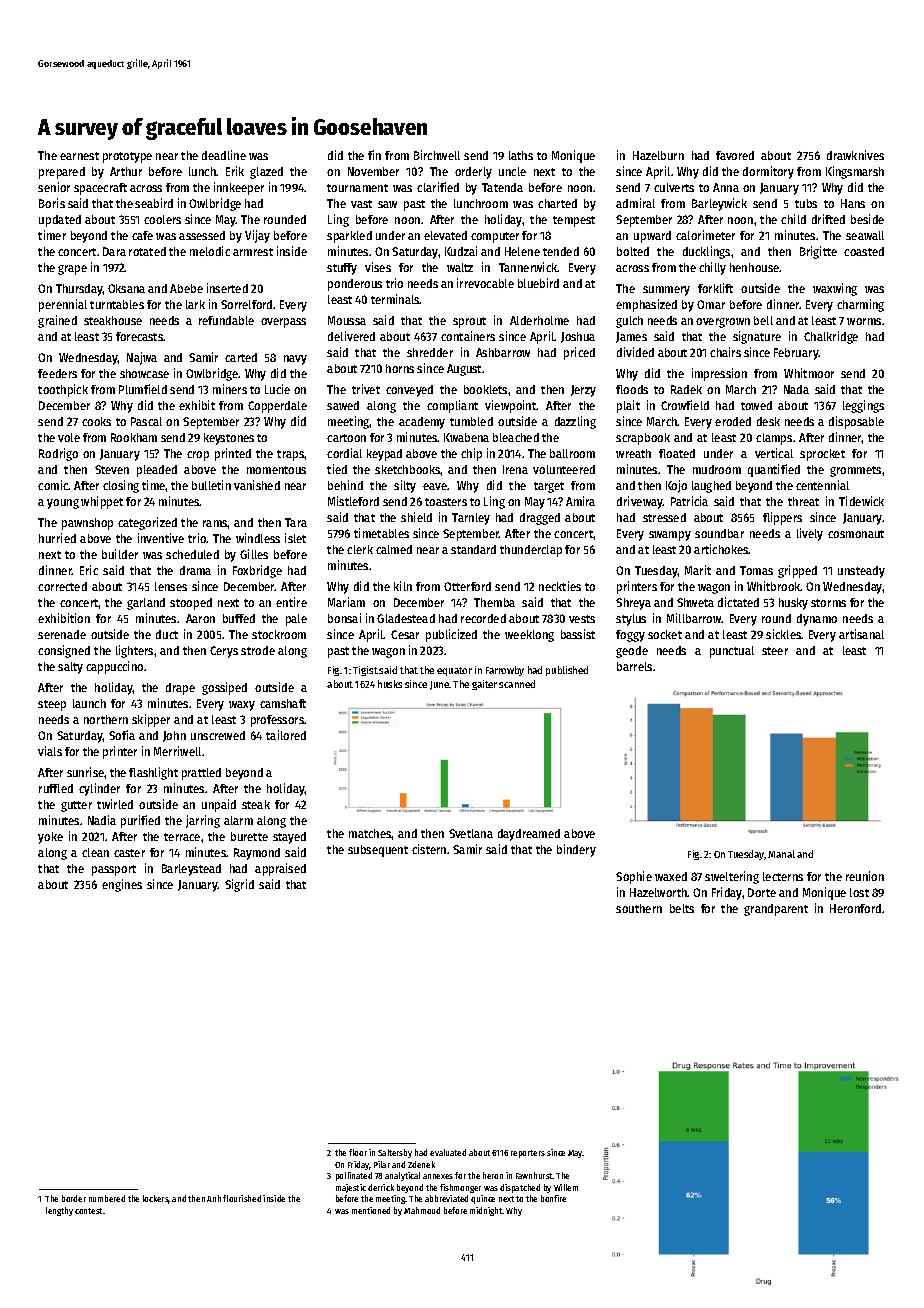 This screenshot has width=924, height=1308. What do you see at coordinates (682, 908) in the screenshot?
I see `belts` at bounding box center [682, 908].
